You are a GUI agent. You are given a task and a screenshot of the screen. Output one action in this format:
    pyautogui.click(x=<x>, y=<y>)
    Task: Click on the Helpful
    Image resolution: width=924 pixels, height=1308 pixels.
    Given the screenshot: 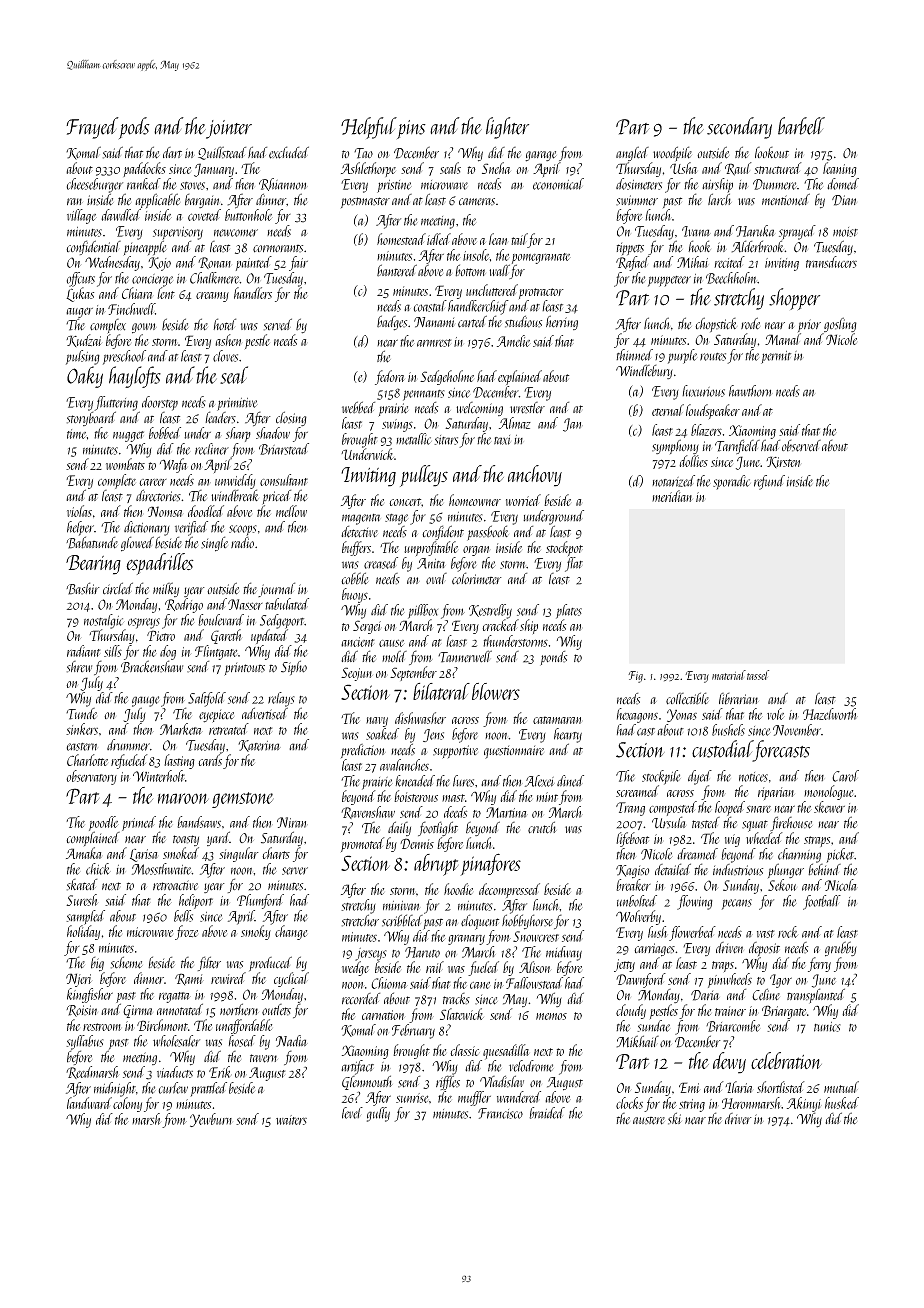 What is the action you would take?
    pyautogui.click(x=369, y=128)
